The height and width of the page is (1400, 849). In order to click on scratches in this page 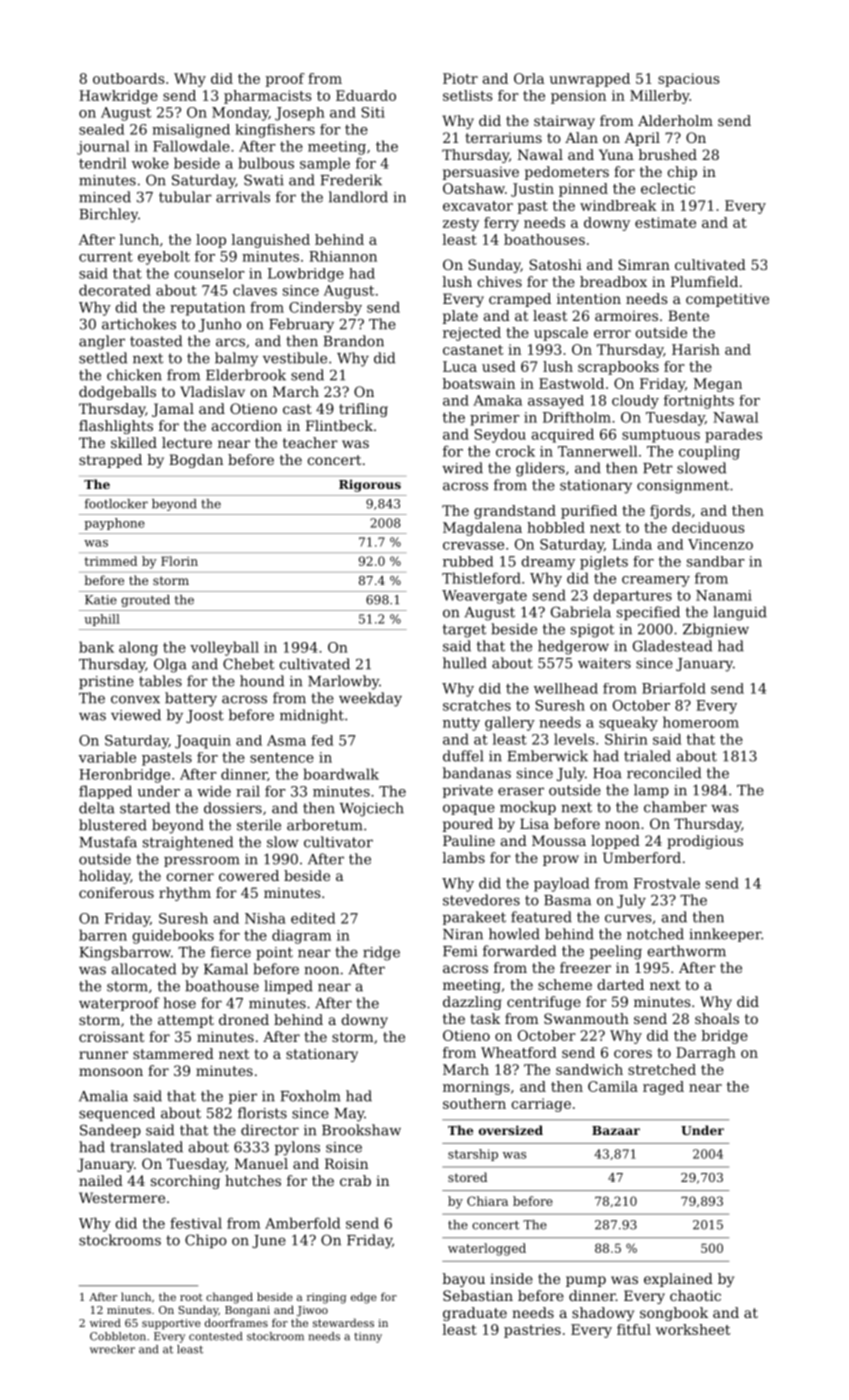, I will do `click(477, 705)`.
